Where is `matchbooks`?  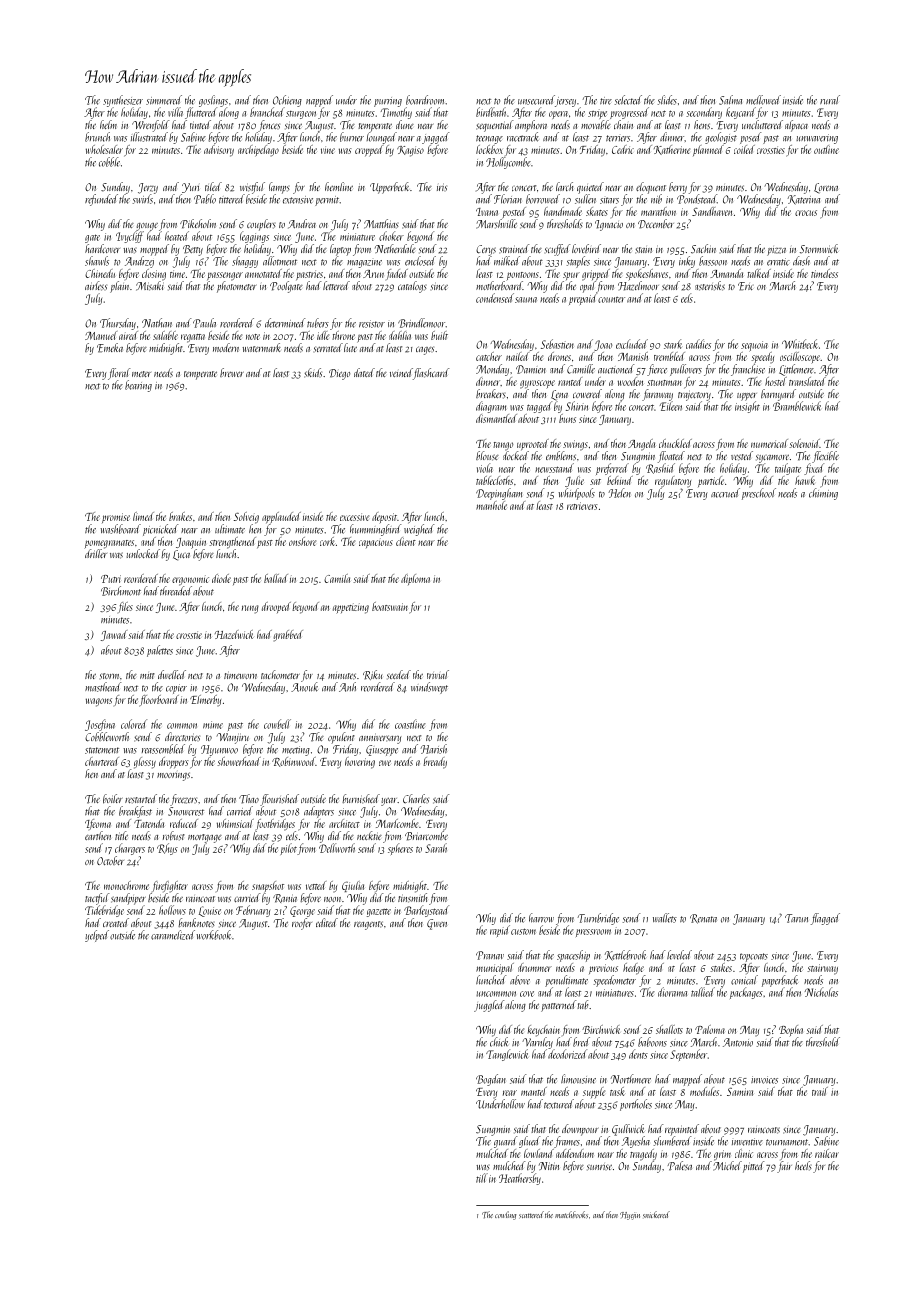 matchbooks is located at coordinates (571, 1215).
